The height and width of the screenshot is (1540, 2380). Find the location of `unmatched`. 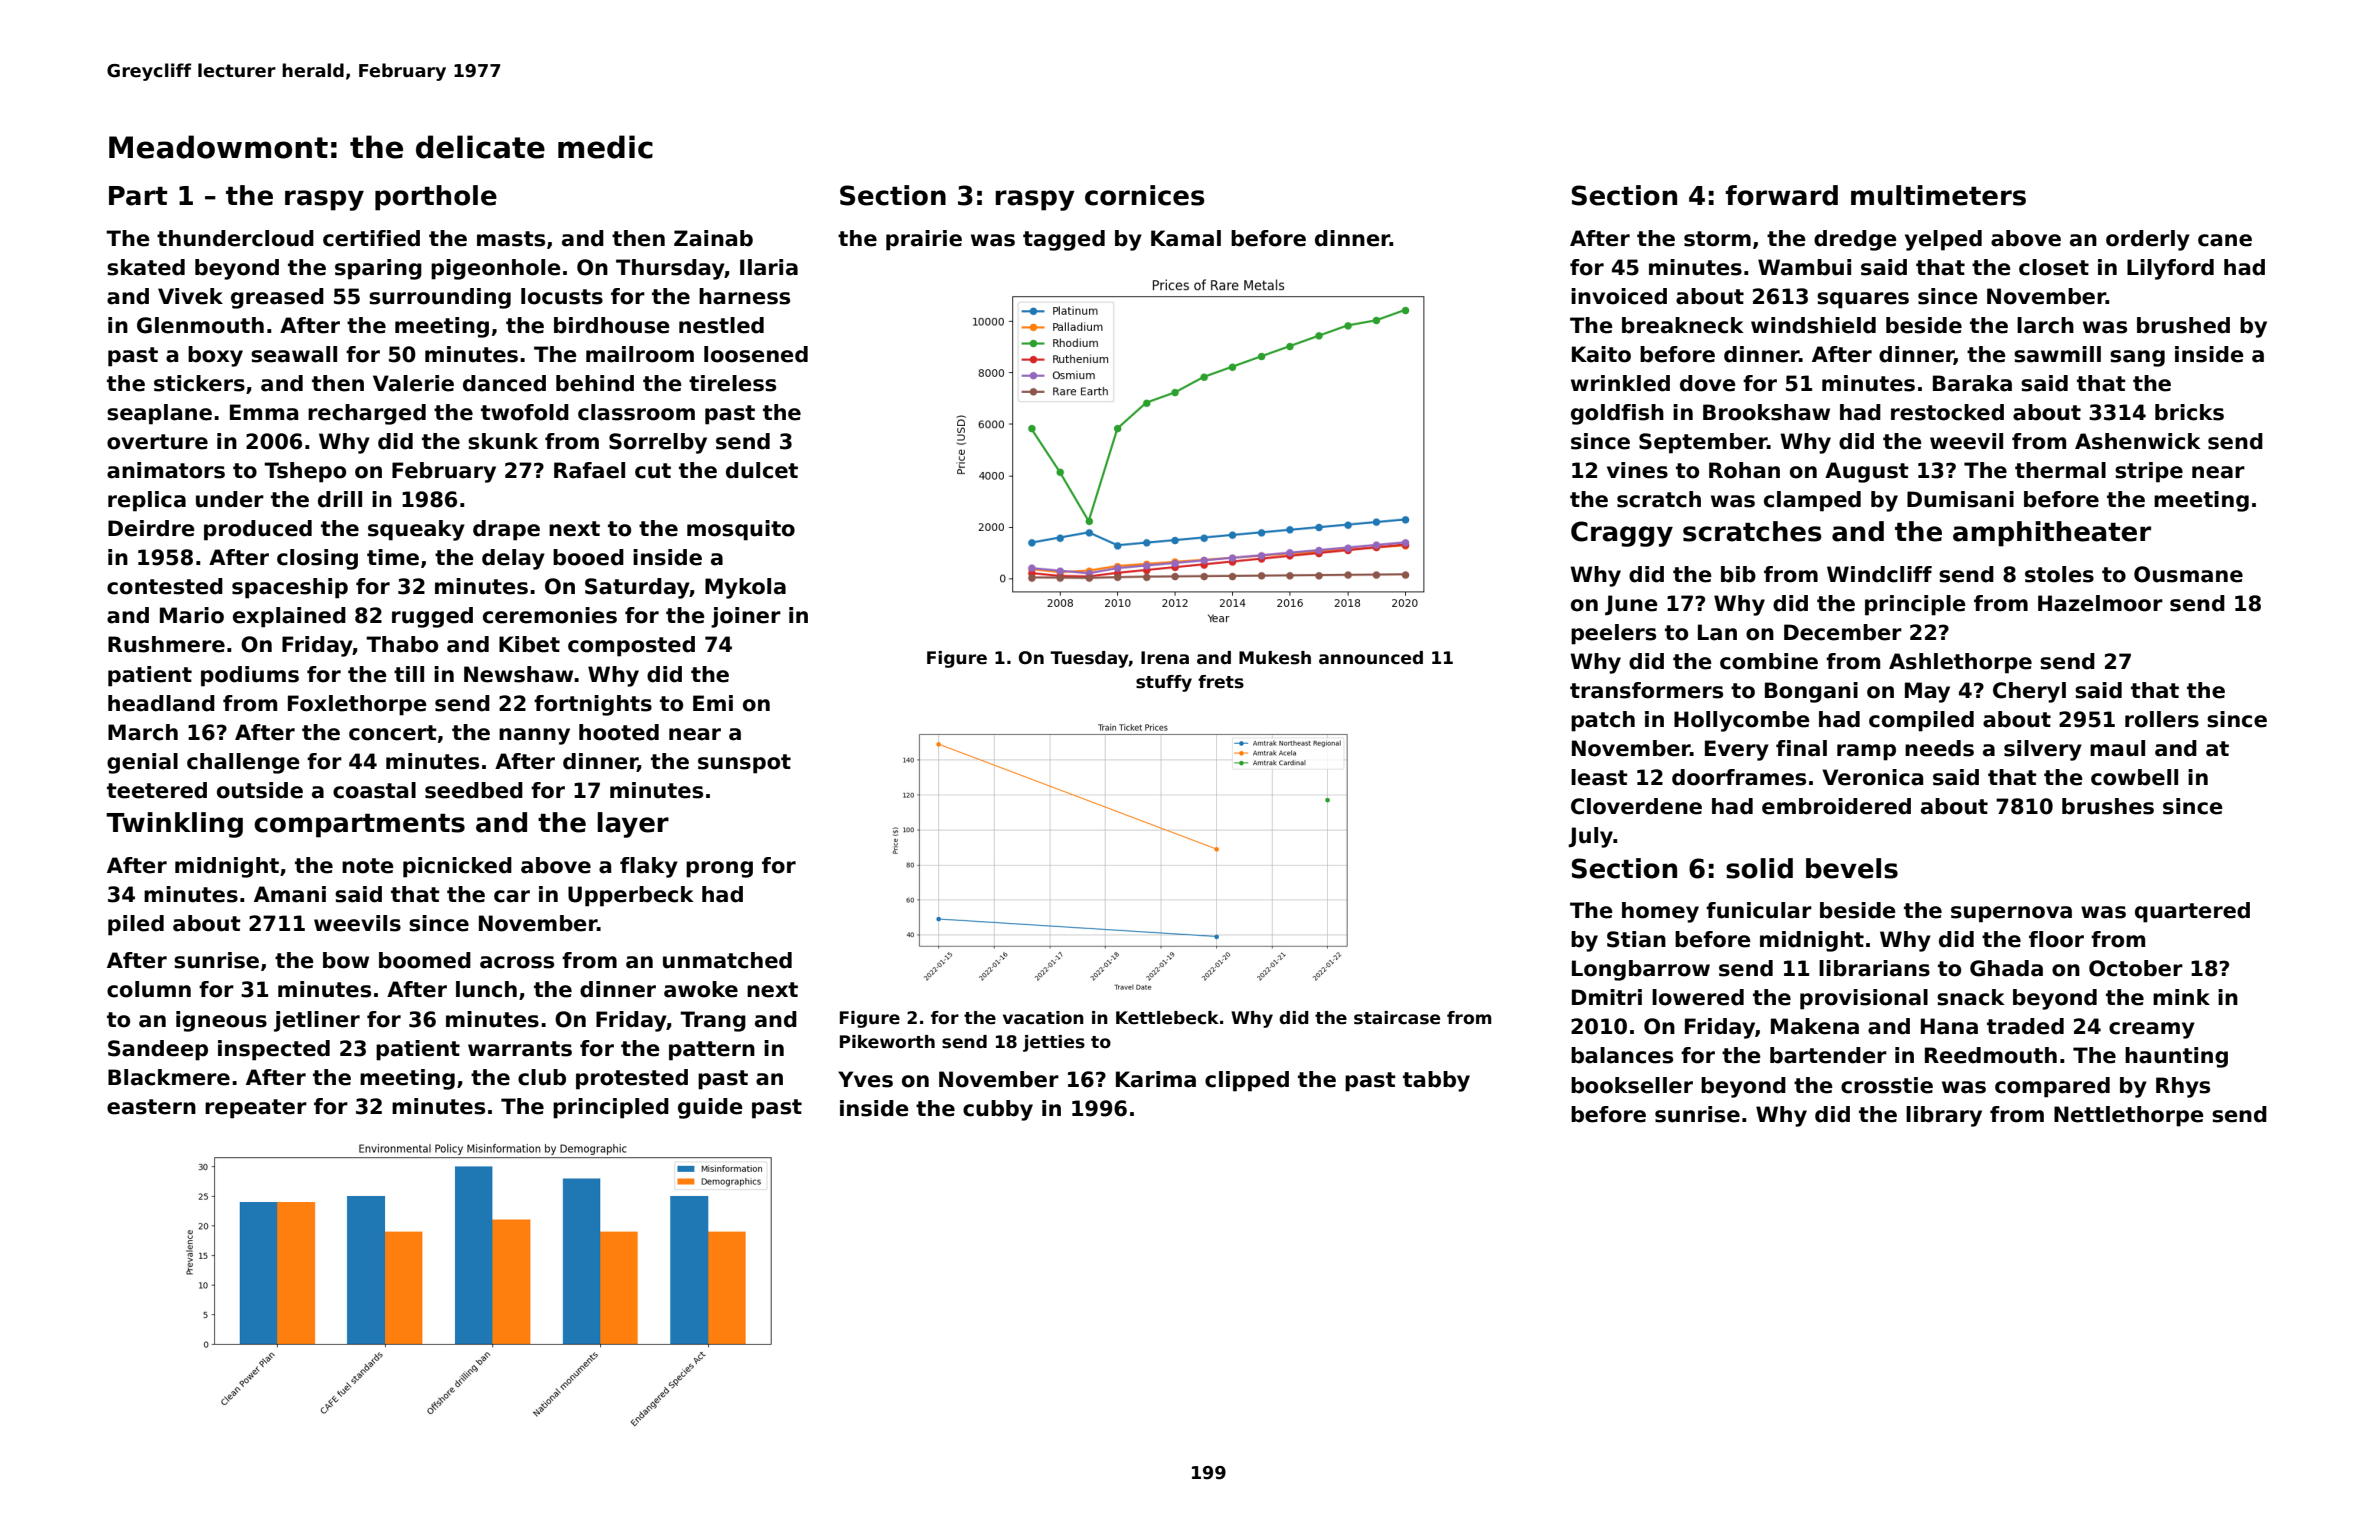

unmatched is located at coordinates (727, 960).
